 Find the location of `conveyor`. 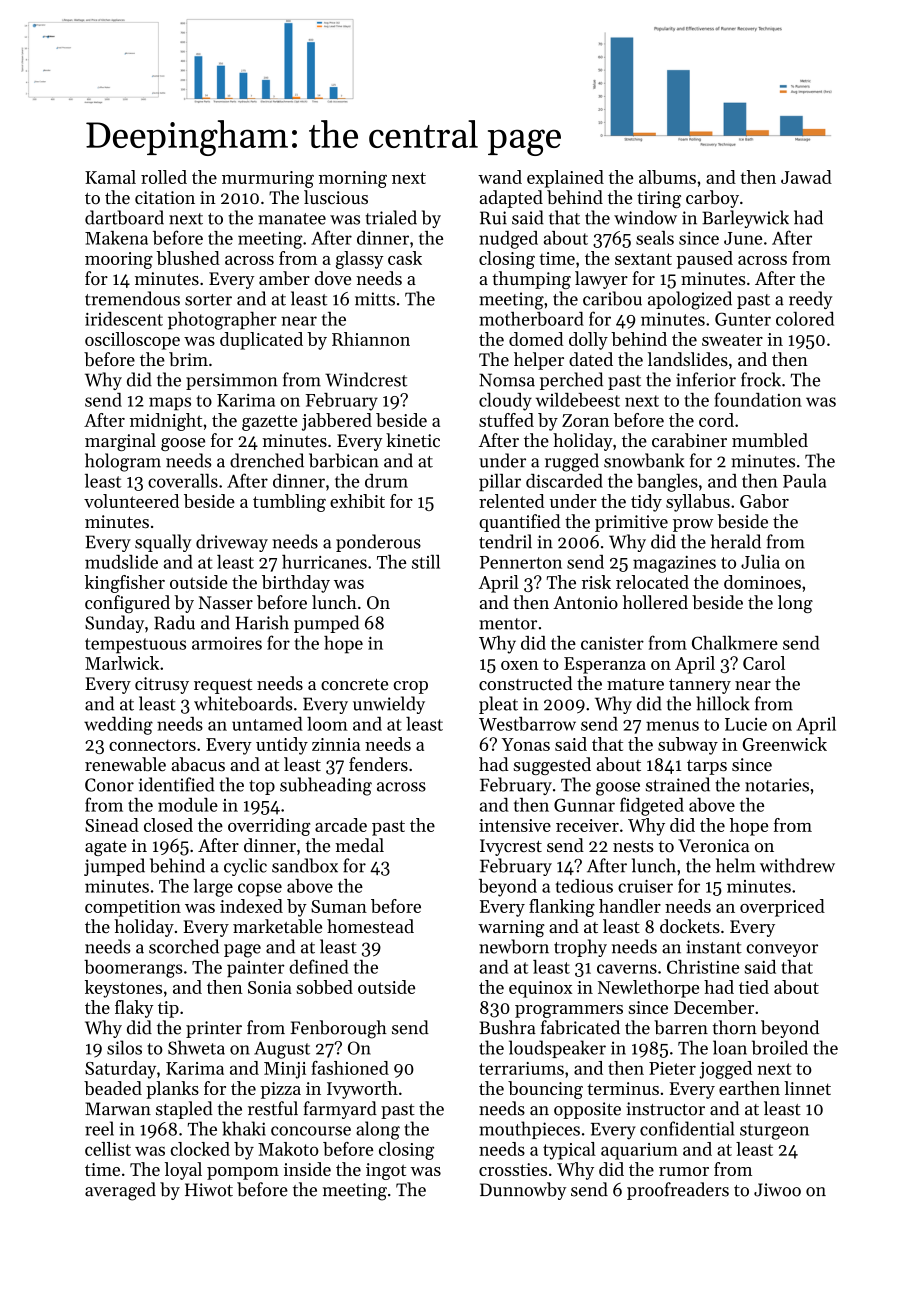

conveyor is located at coordinates (782, 950).
